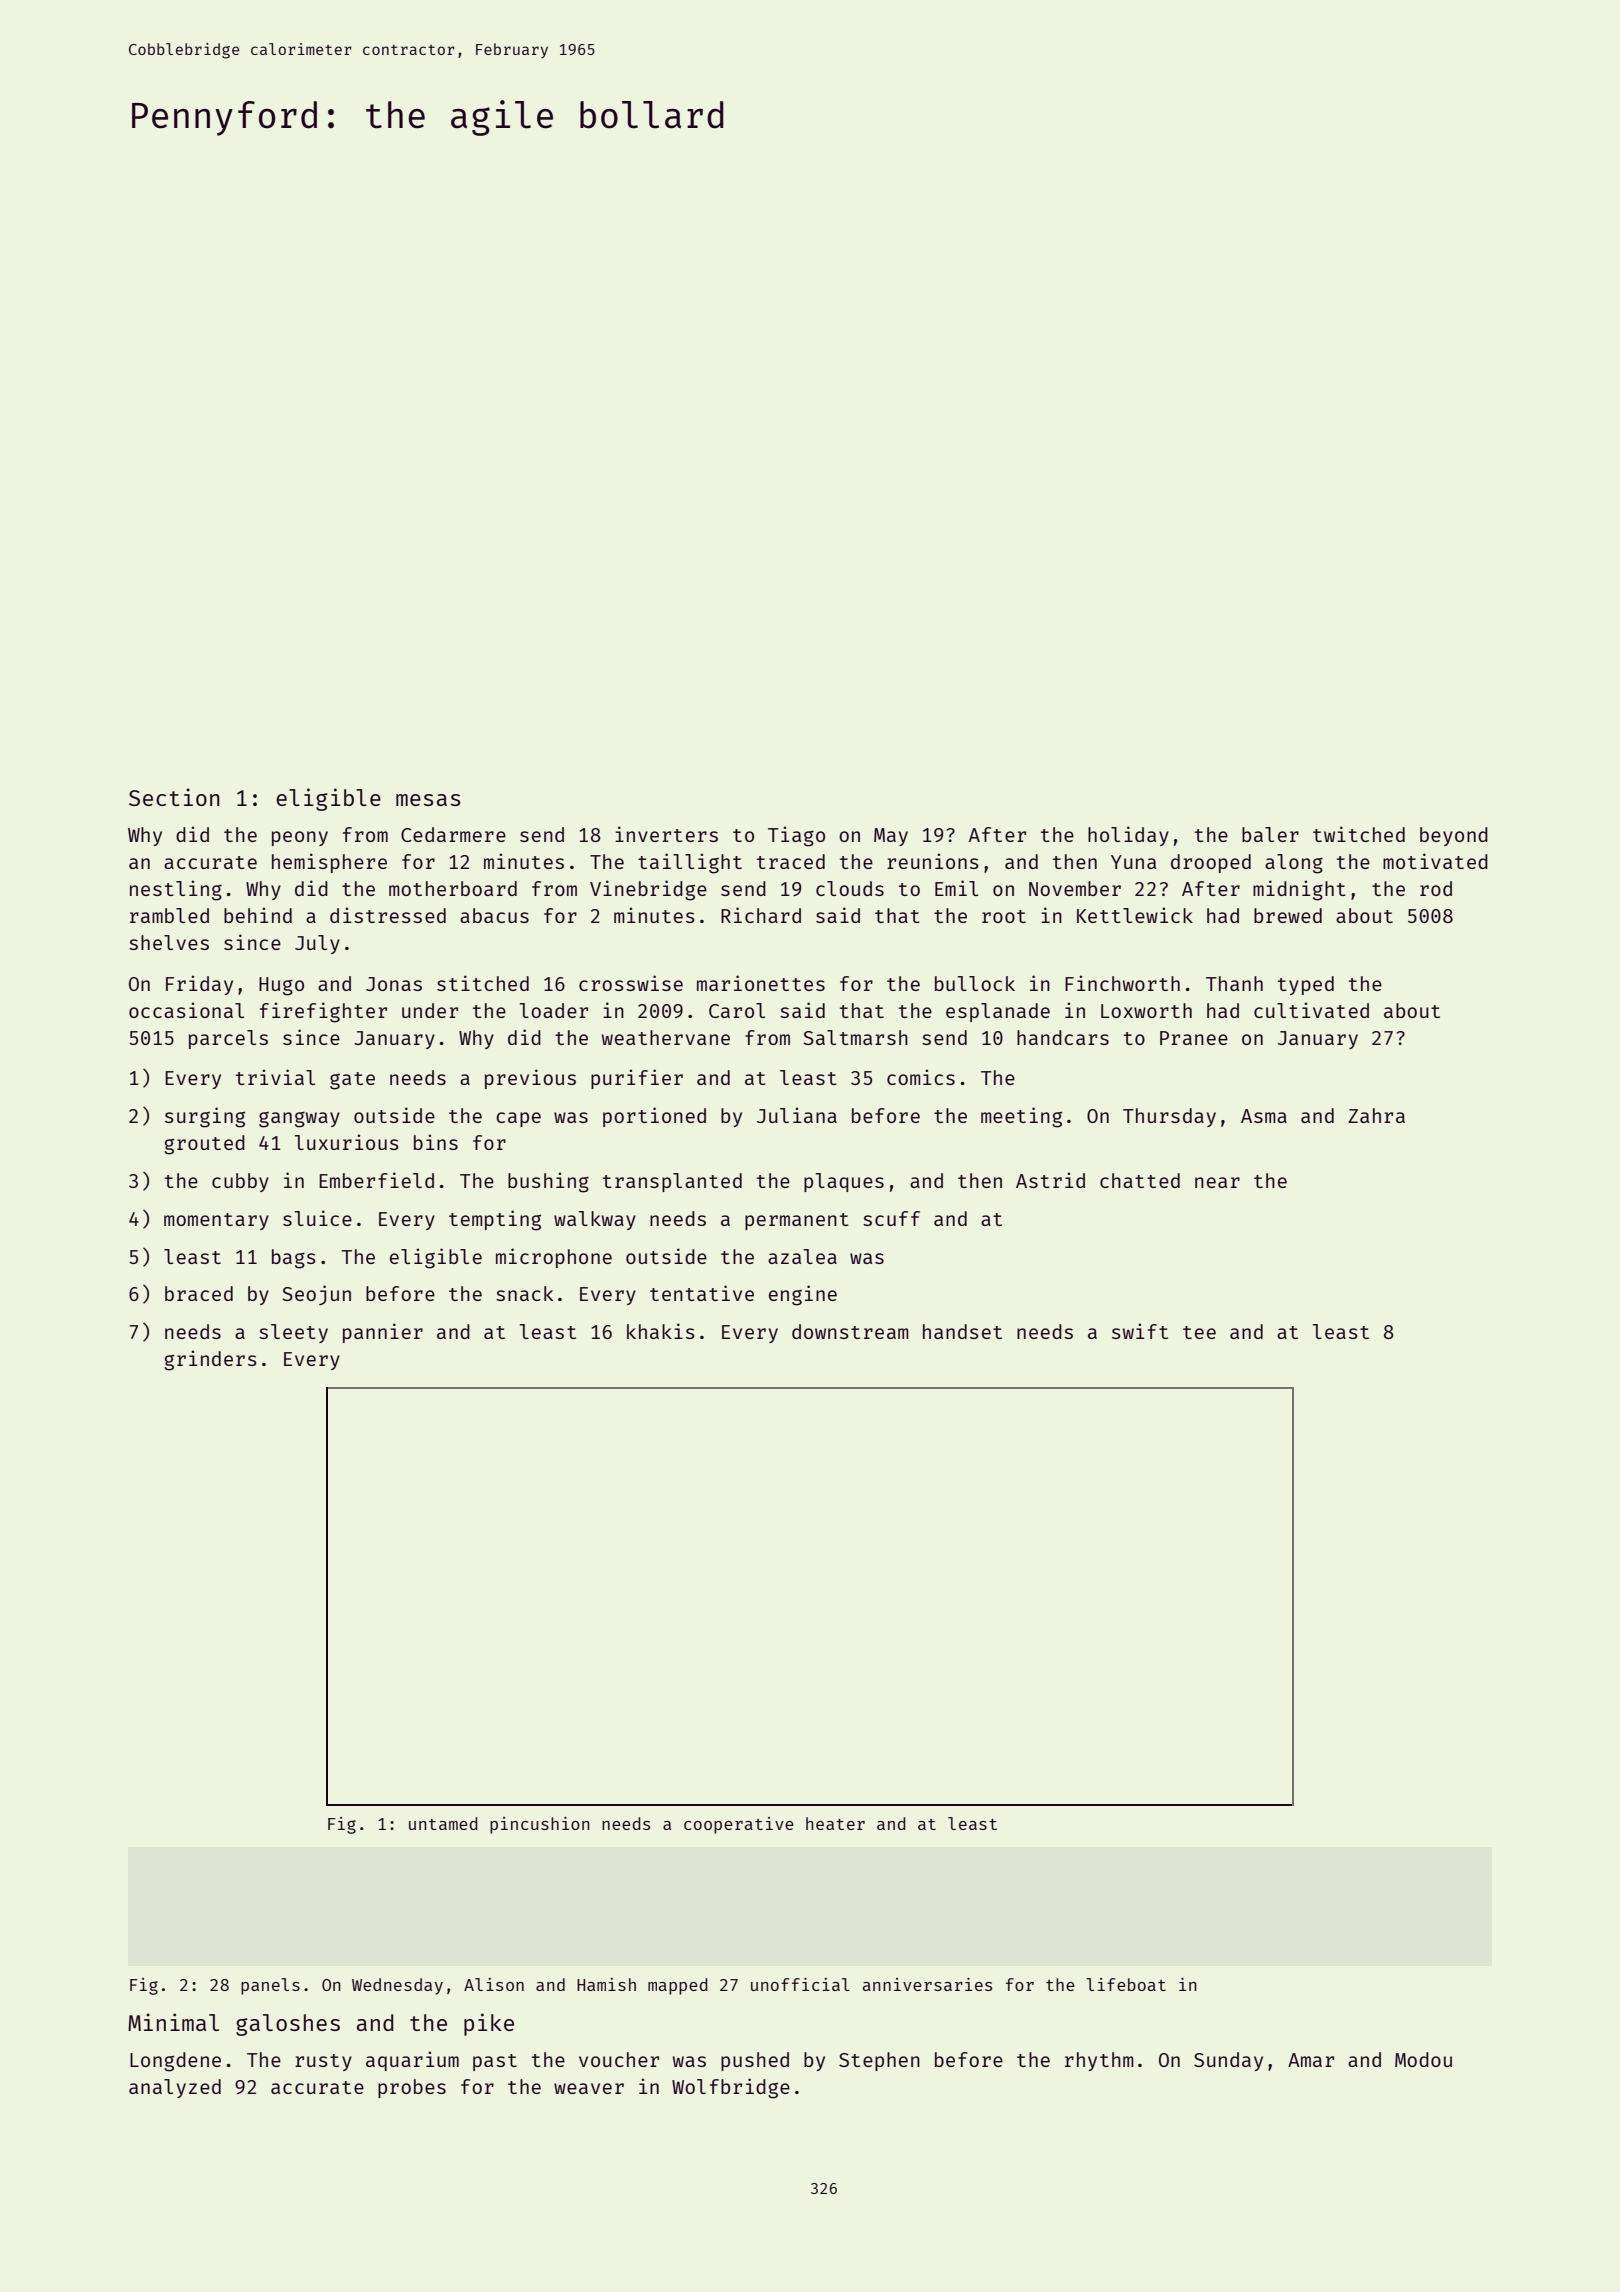 Image resolution: width=1620 pixels, height=2292 pixels. What do you see at coordinates (169, 942) in the image?
I see `shelves` at bounding box center [169, 942].
